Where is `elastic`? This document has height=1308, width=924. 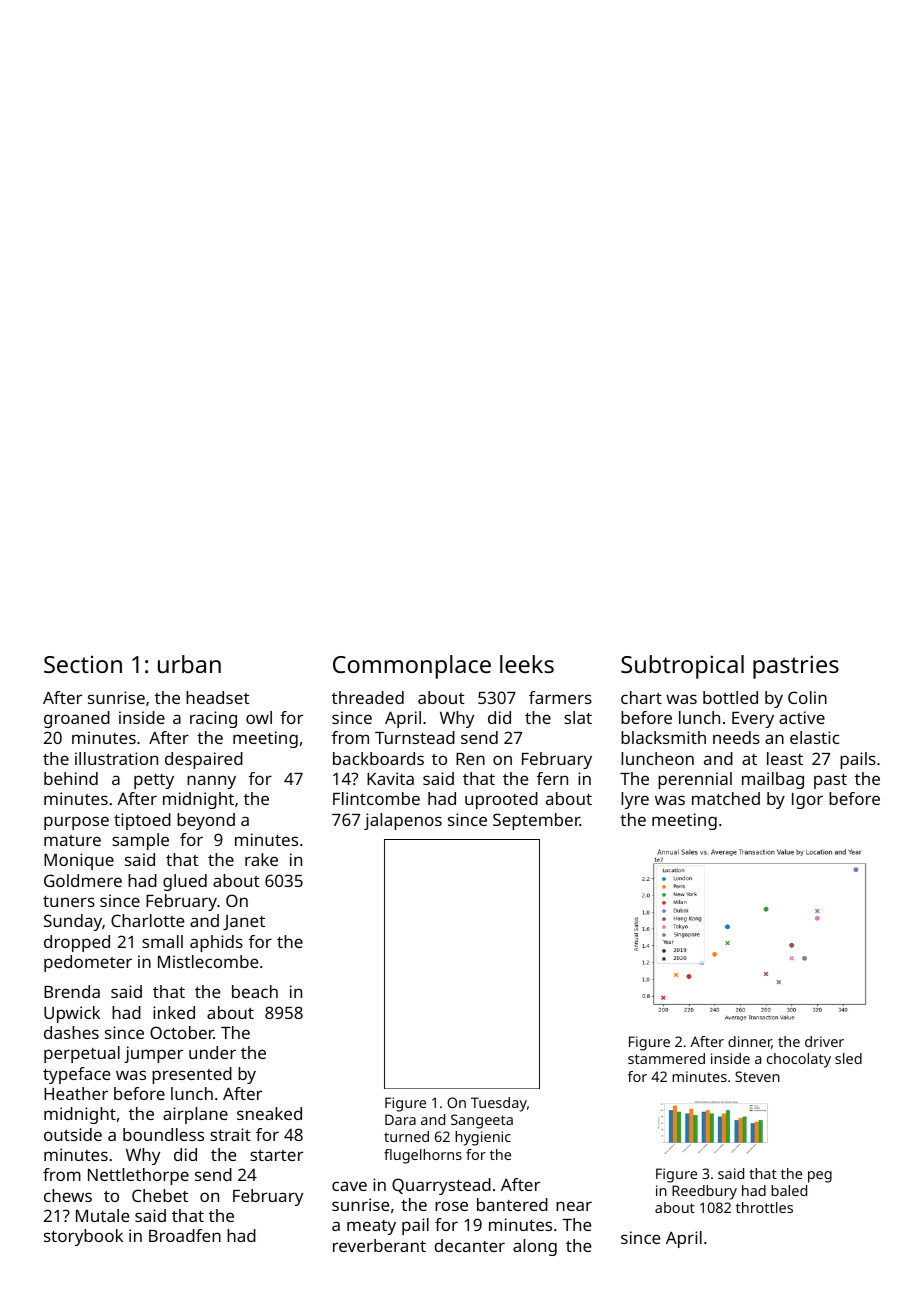 elastic is located at coordinates (814, 737).
